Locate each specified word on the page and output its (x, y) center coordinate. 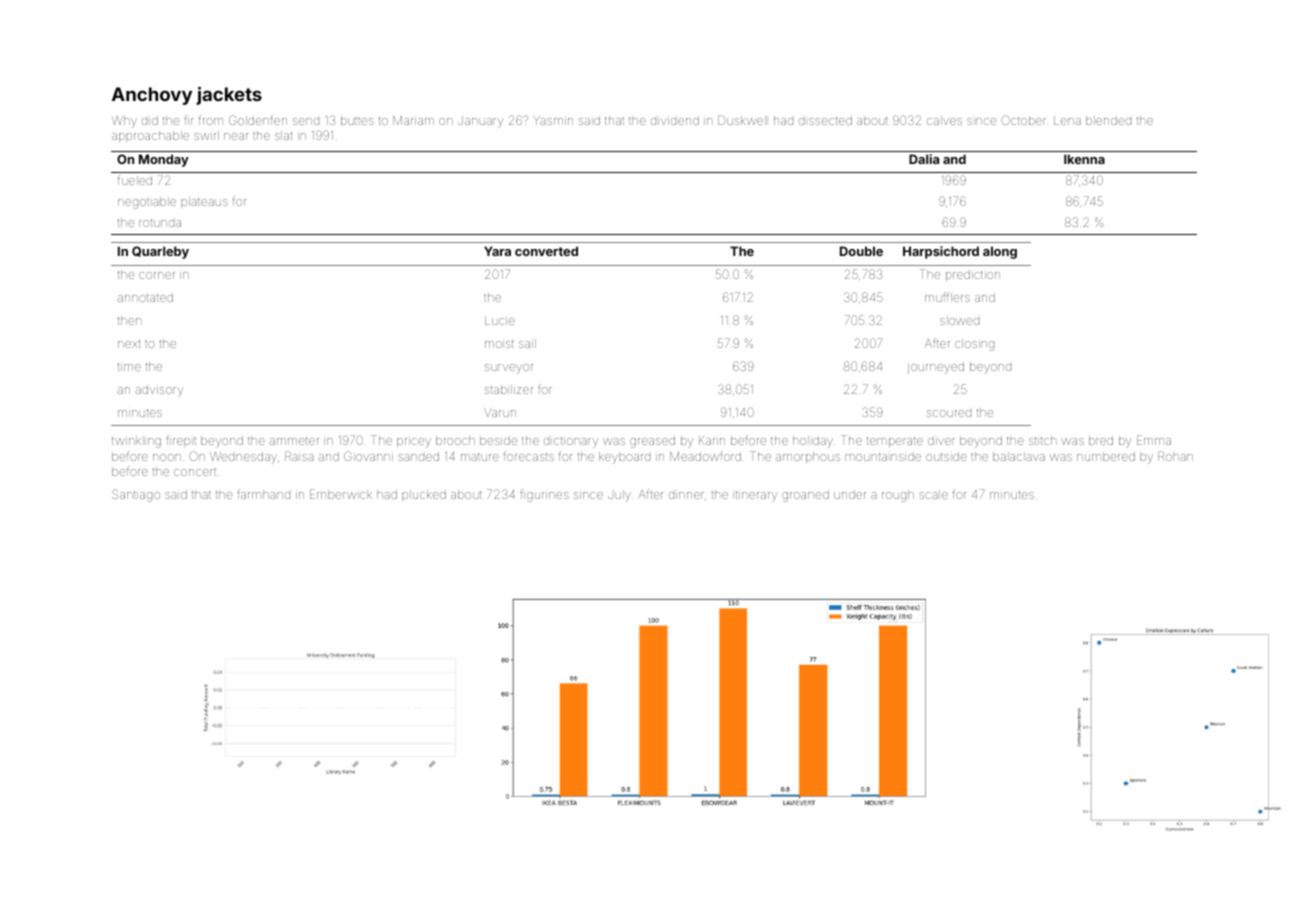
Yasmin (553, 120)
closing (974, 345)
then (129, 320)
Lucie (500, 320)
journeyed (935, 368)
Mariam (413, 120)
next (129, 344)
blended (1108, 120)
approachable (150, 136)
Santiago (136, 495)
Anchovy (152, 96)
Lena (1067, 120)
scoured (949, 413)
